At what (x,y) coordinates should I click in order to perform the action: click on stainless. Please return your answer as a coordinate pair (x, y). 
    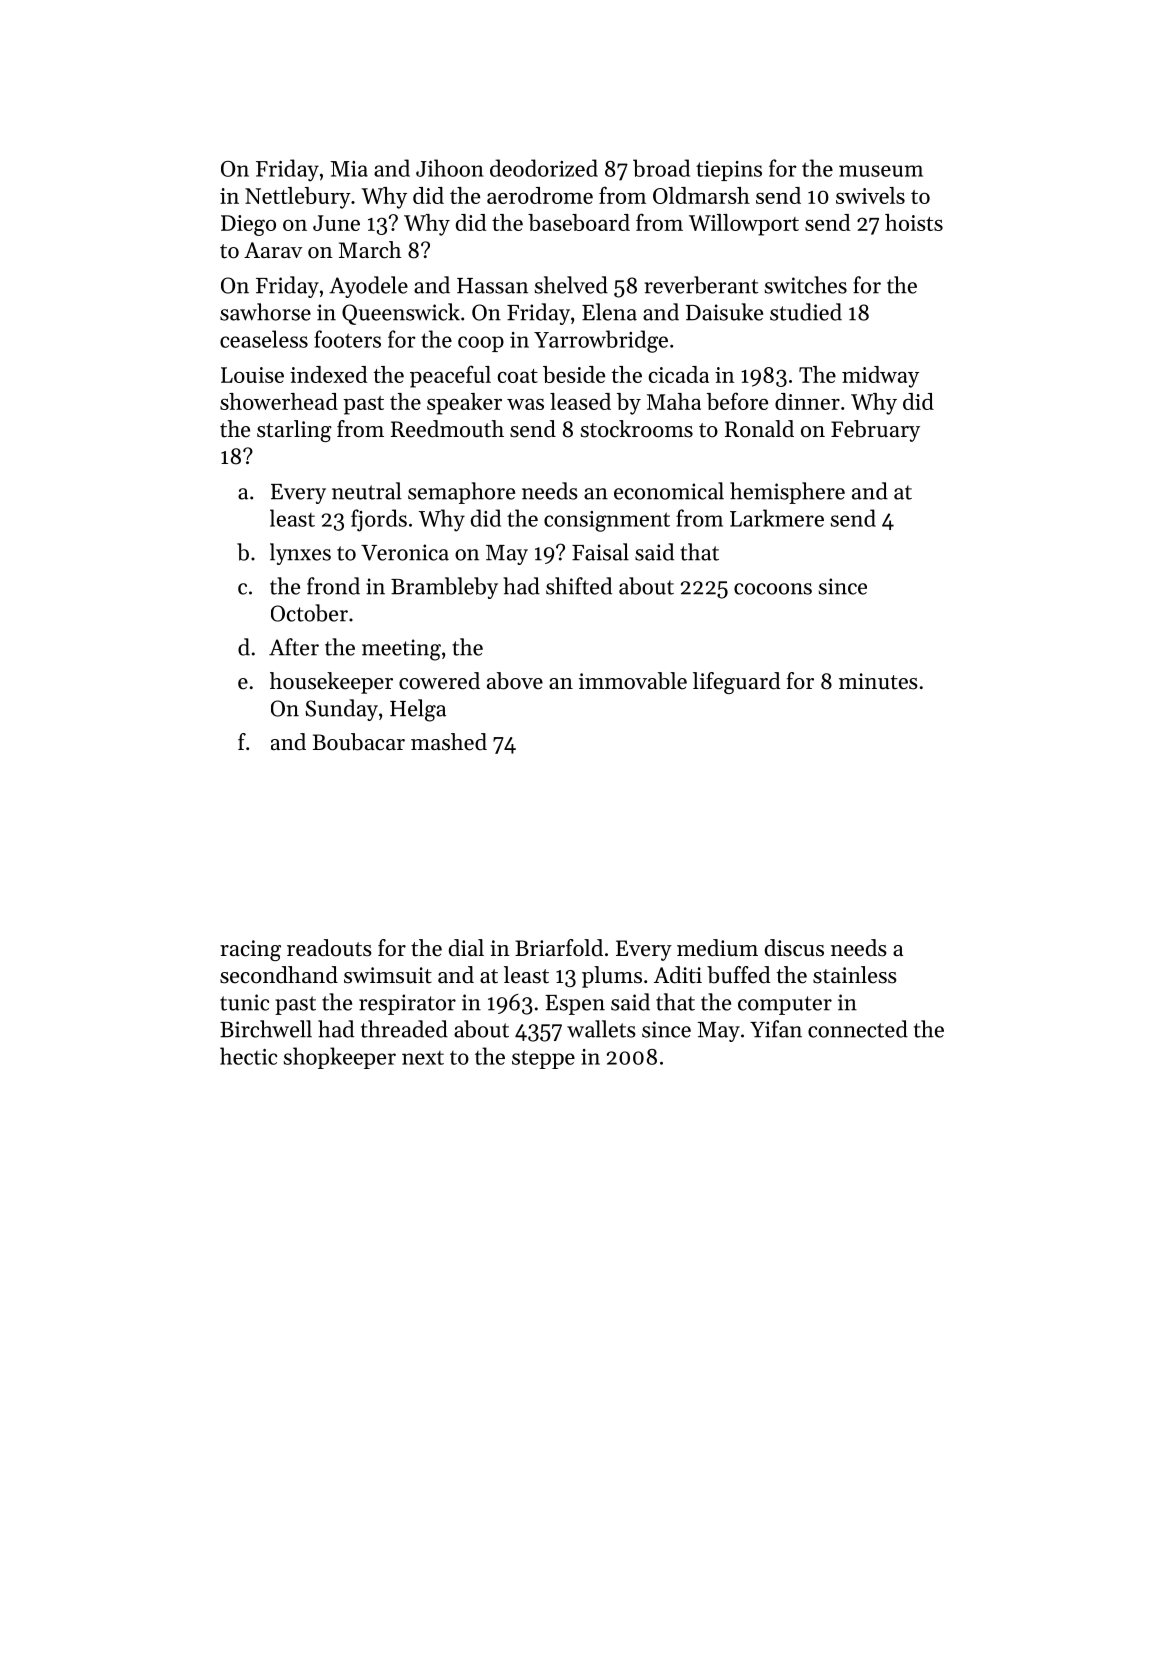
    Looking at the image, I should click on (855, 975).
